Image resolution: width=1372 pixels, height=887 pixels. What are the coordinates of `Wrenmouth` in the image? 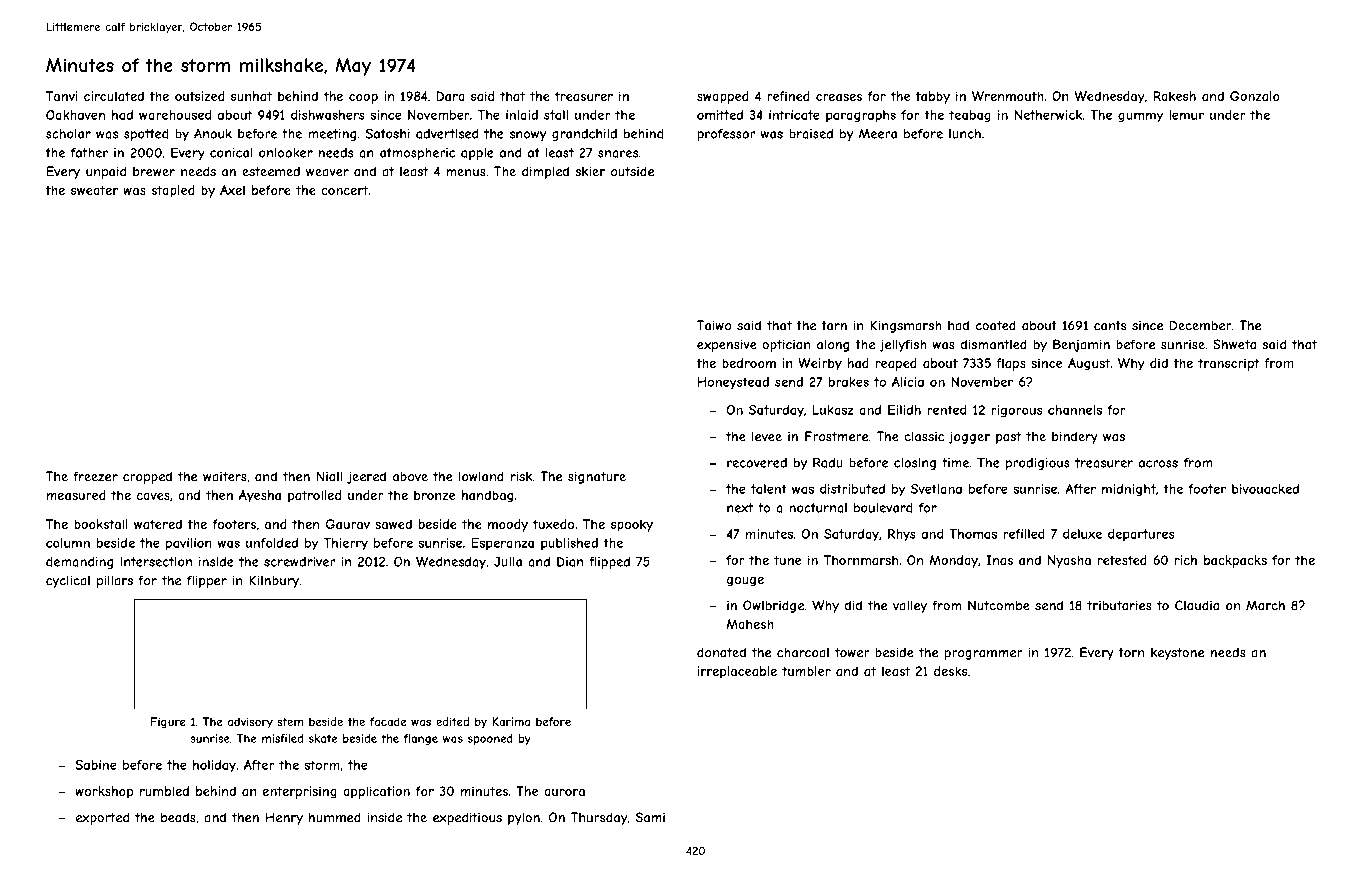 It's located at (1008, 96).
